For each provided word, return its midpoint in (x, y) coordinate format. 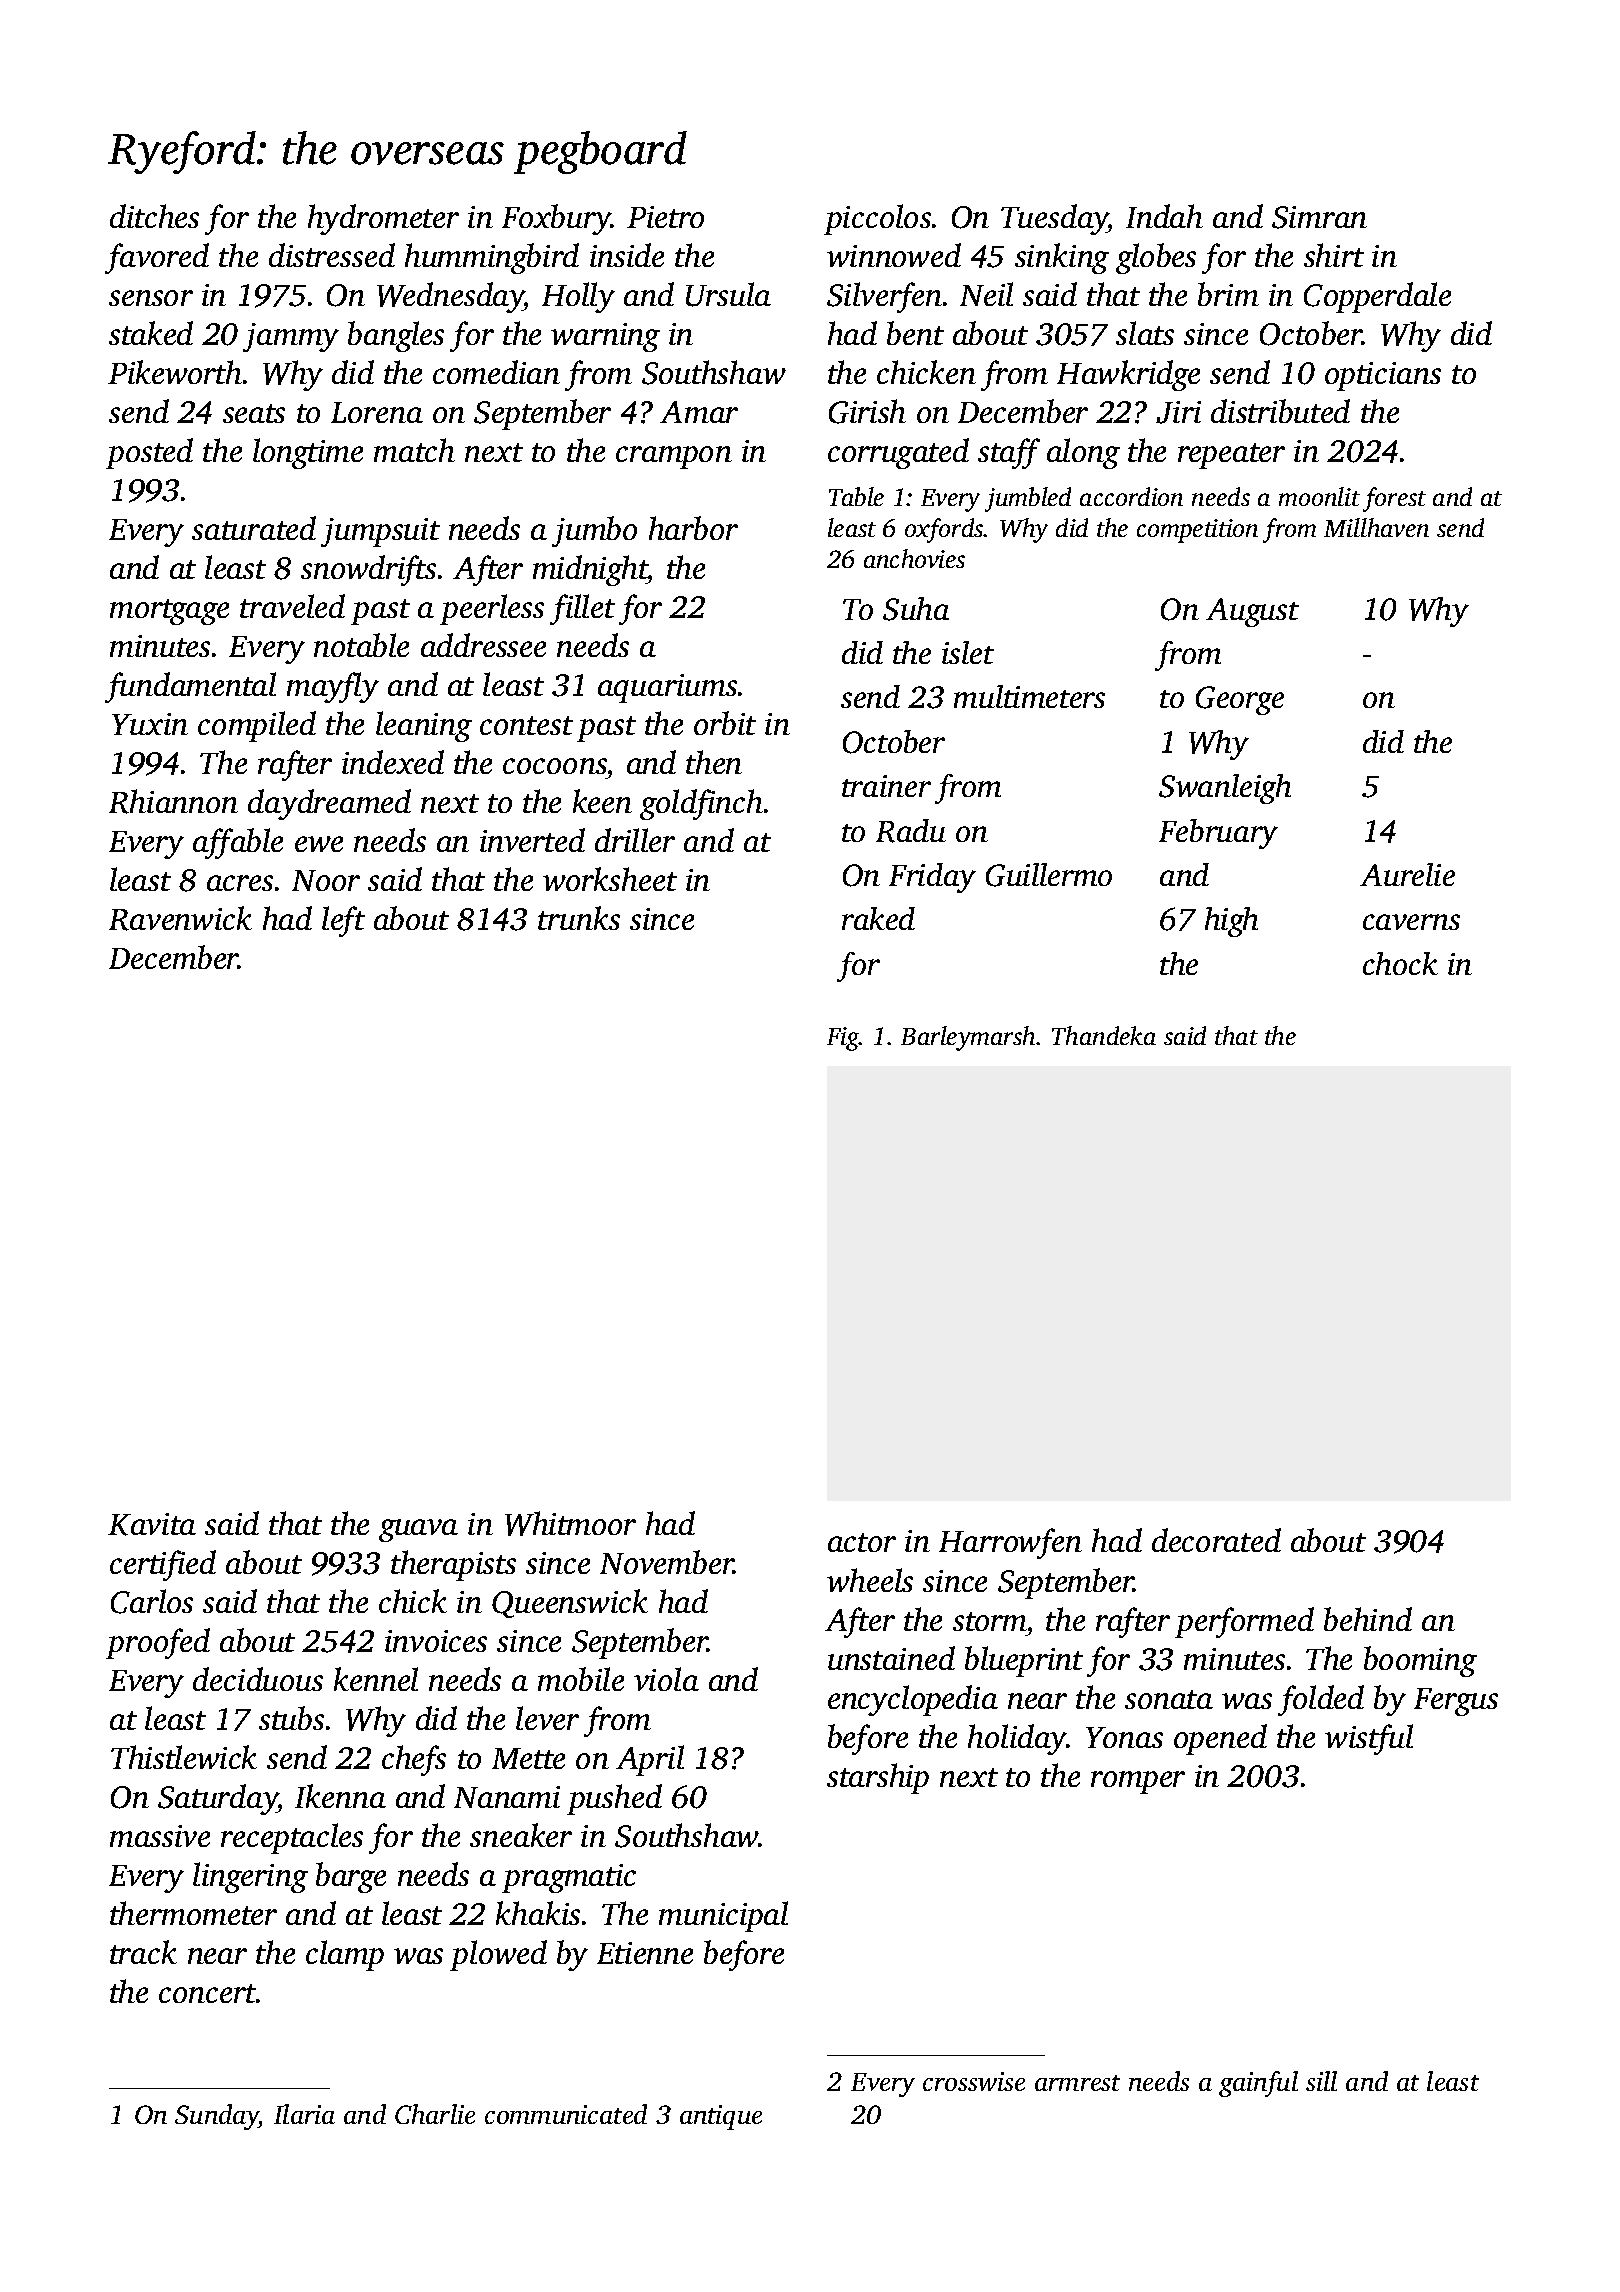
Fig (843, 1039)
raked (878, 918)
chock (1400, 963)
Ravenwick (180, 918)
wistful (1369, 1739)
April (650, 1760)
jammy (291, 337)
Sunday (217, 2117)
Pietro (665, 217)
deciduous (258, 1679)
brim (1228, 294)
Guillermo (1049, 875)
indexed (393, 762)
